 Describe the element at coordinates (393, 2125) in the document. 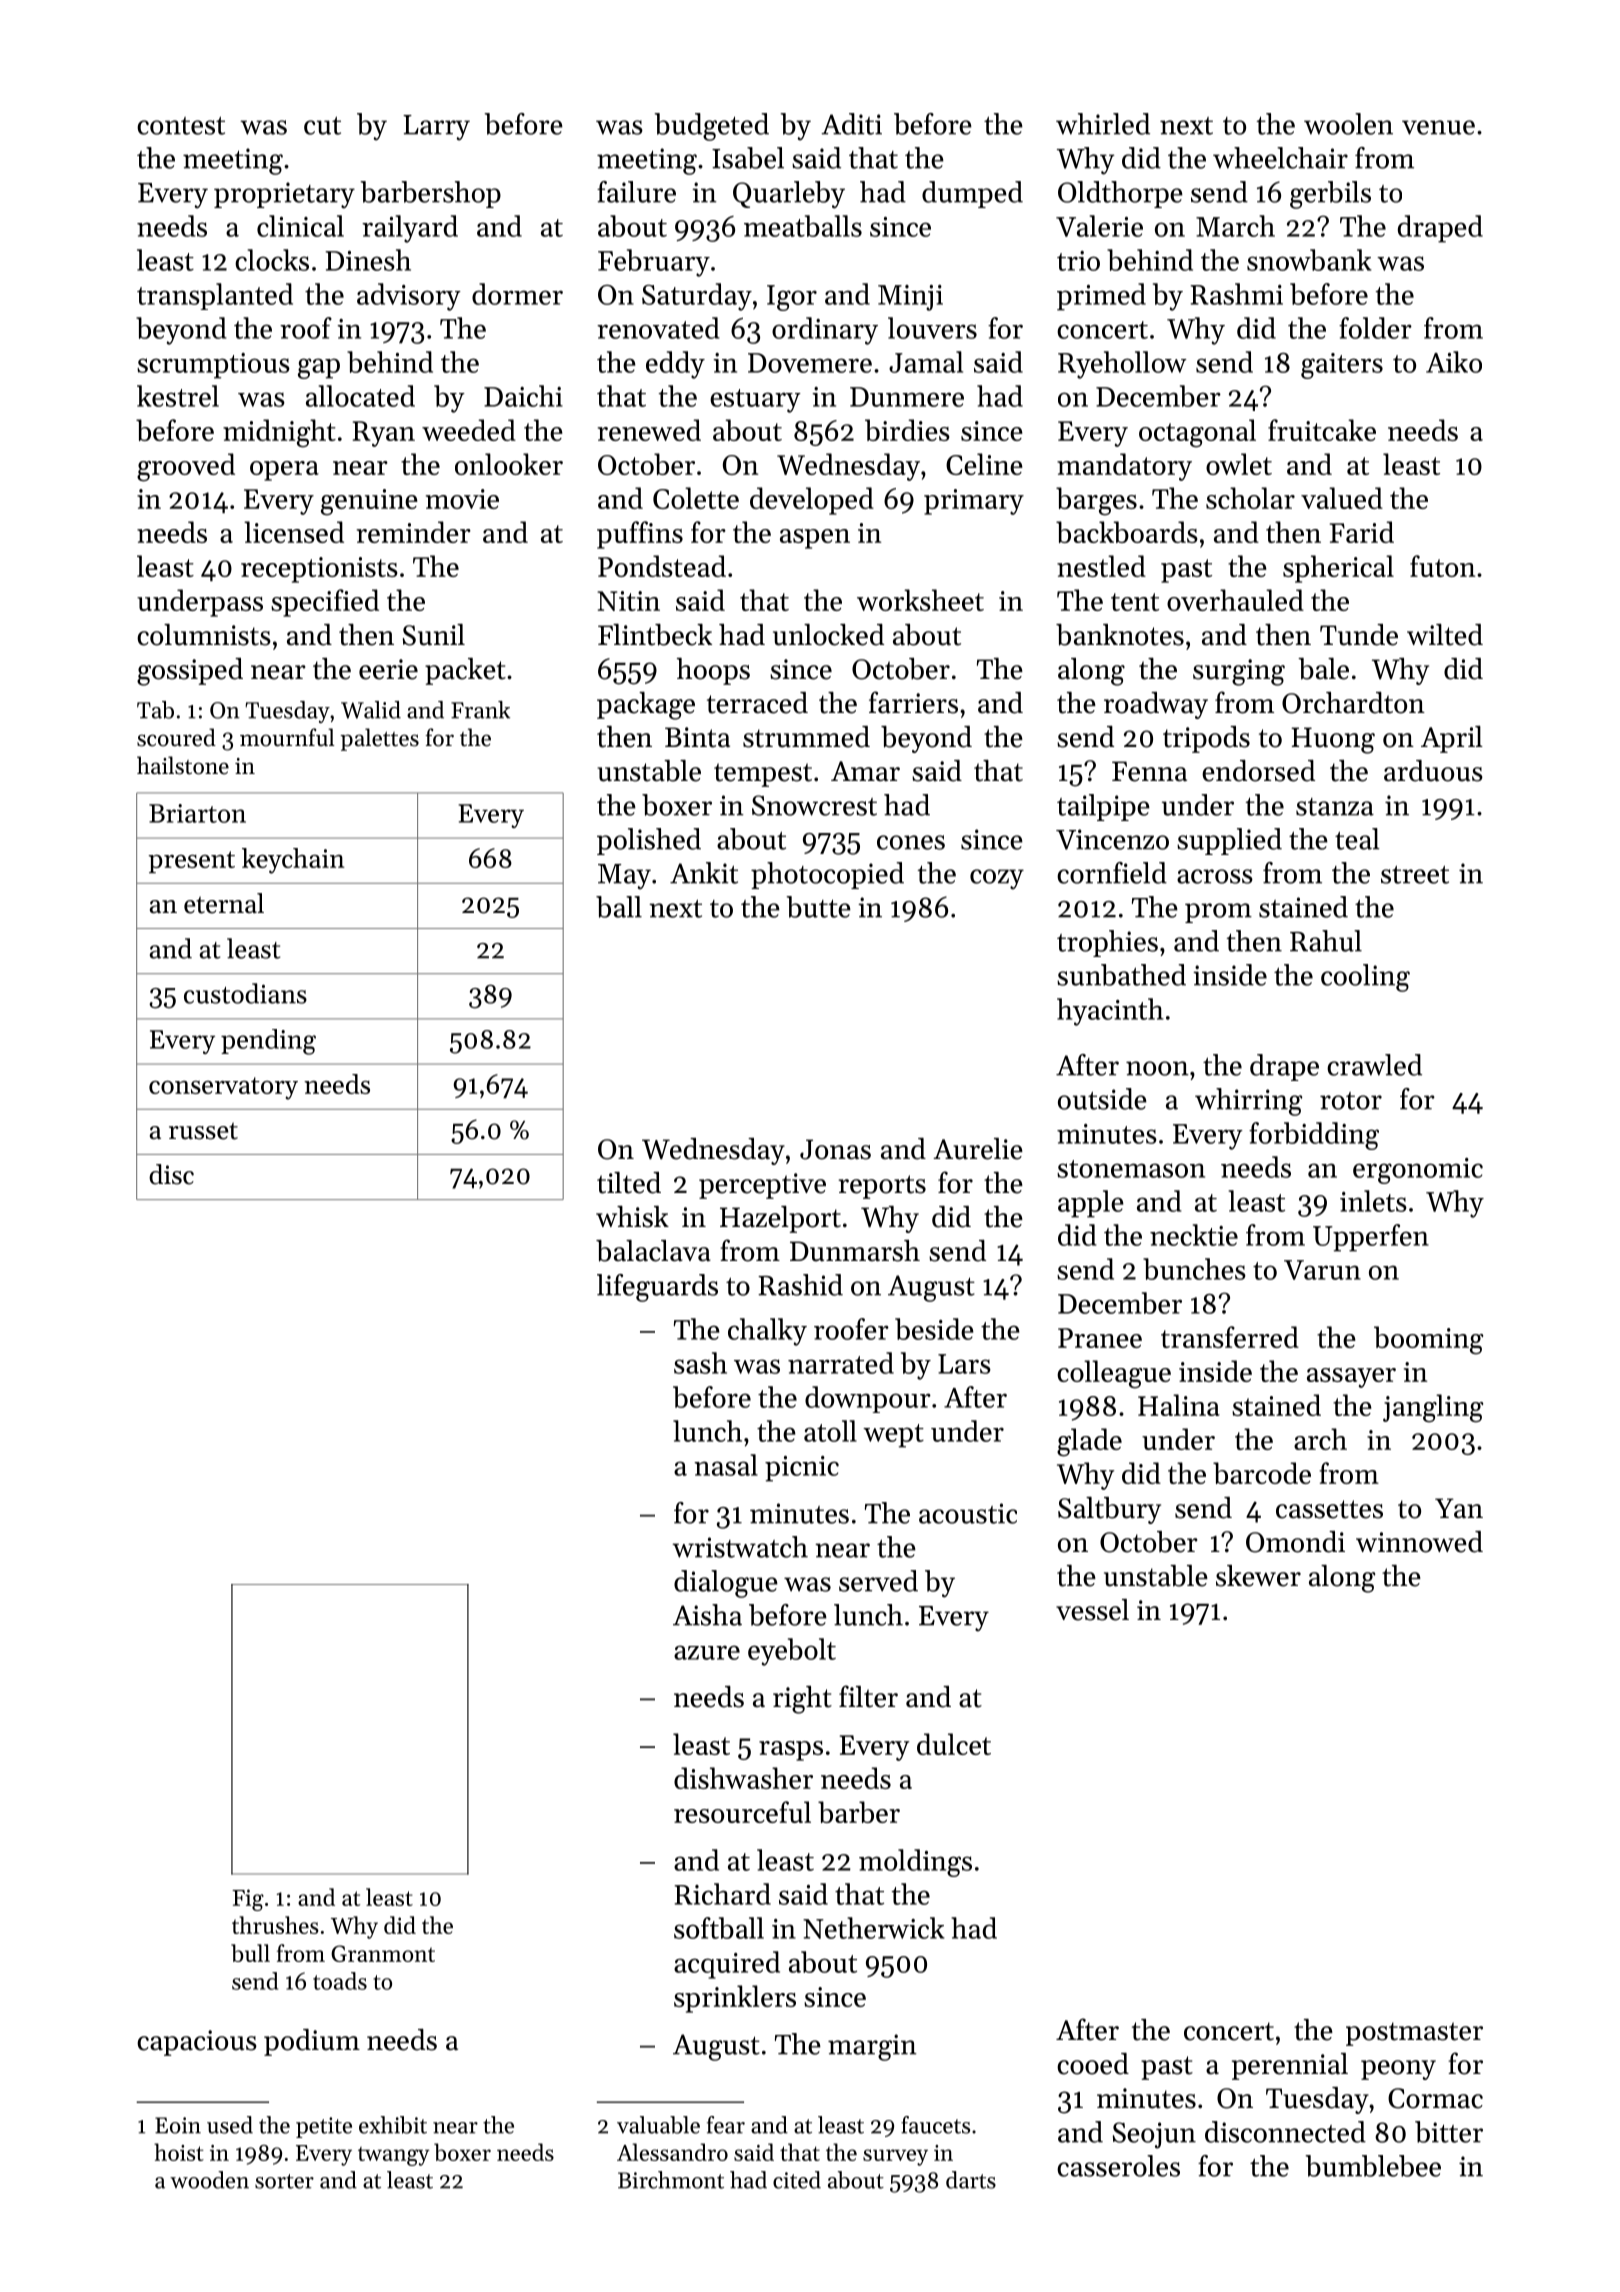

I see `exhibit` at that location.
